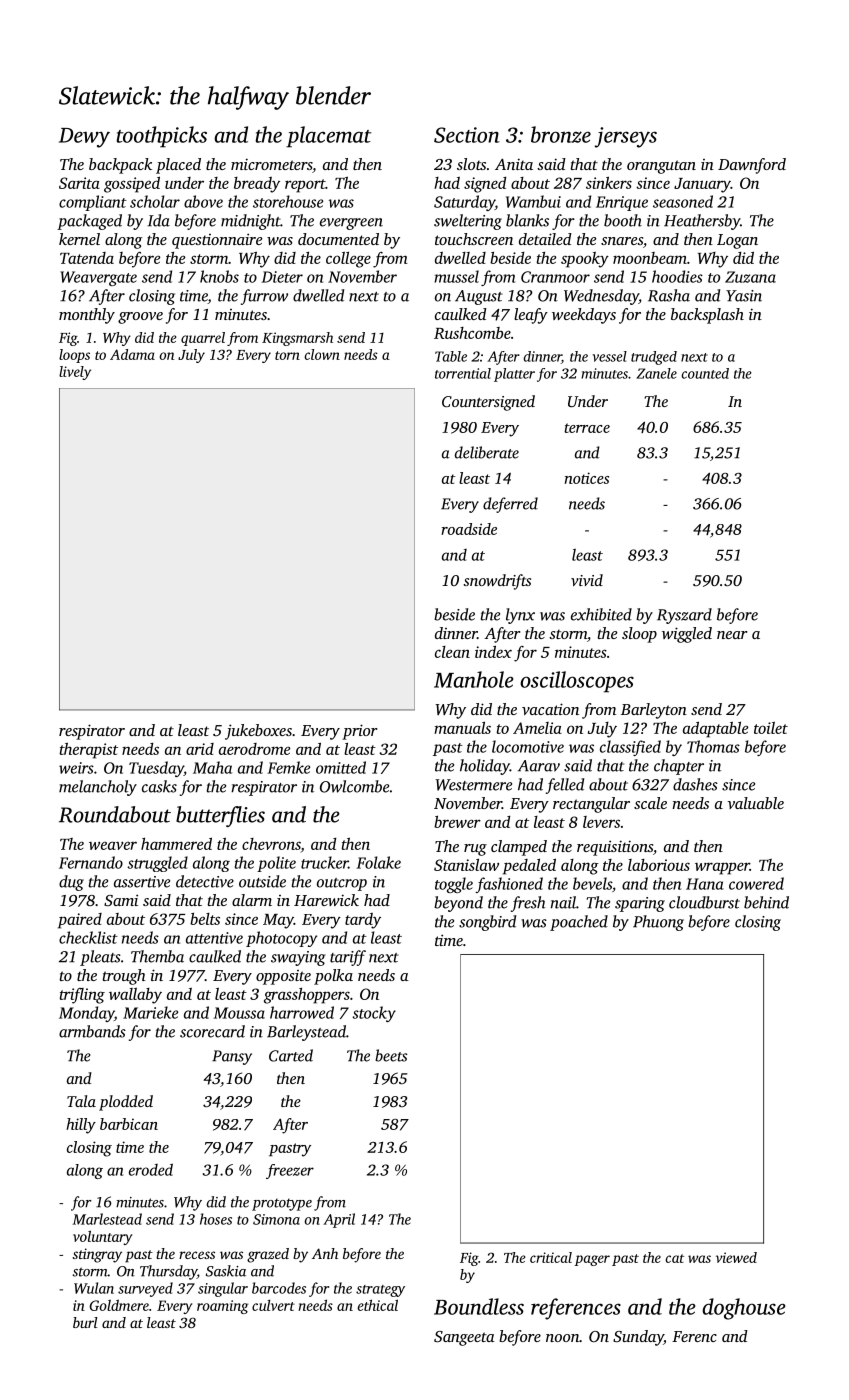  I want to click on touchscreen, so click(474, 239).
